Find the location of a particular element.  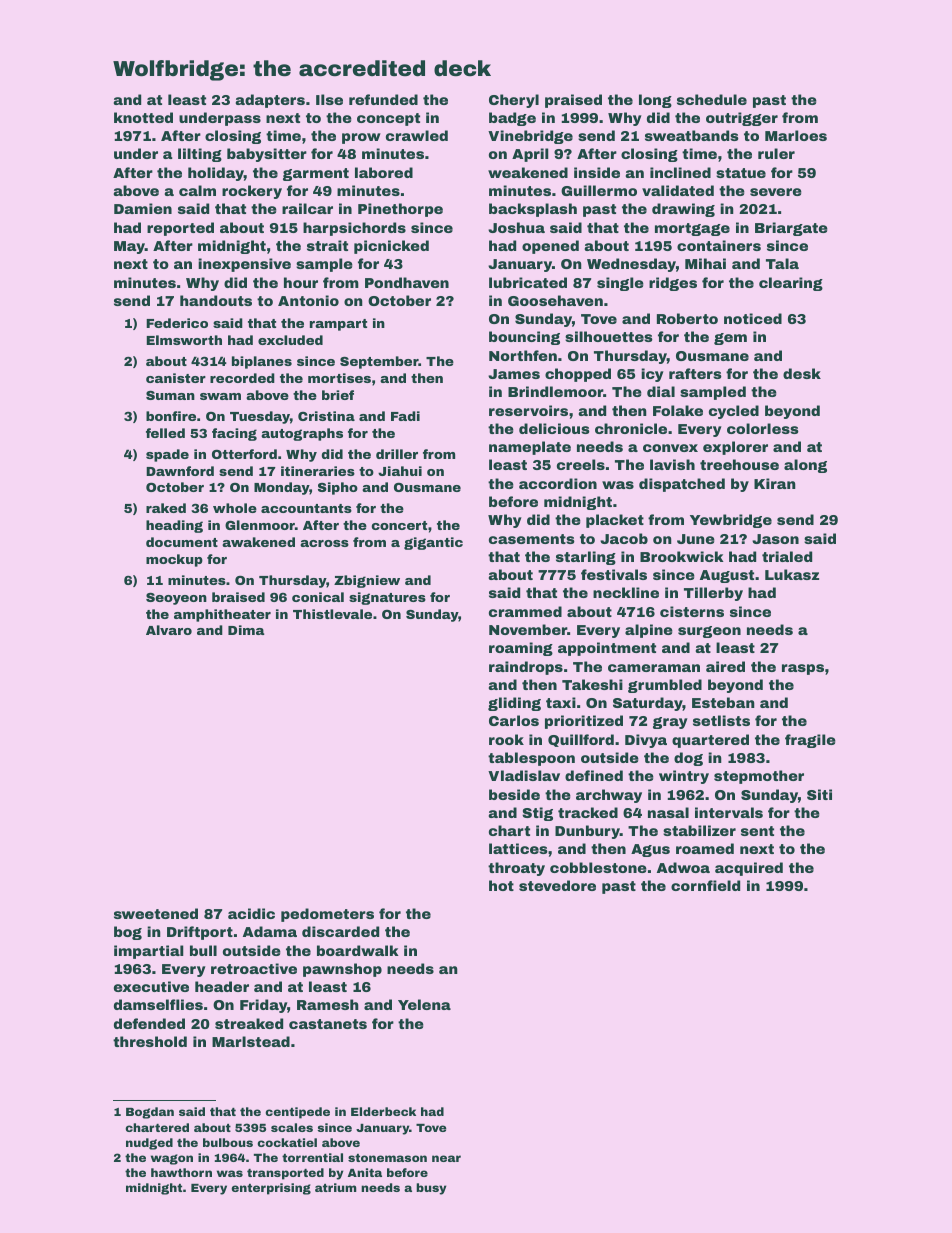

sweetened is located at coordinates (156, 913).
